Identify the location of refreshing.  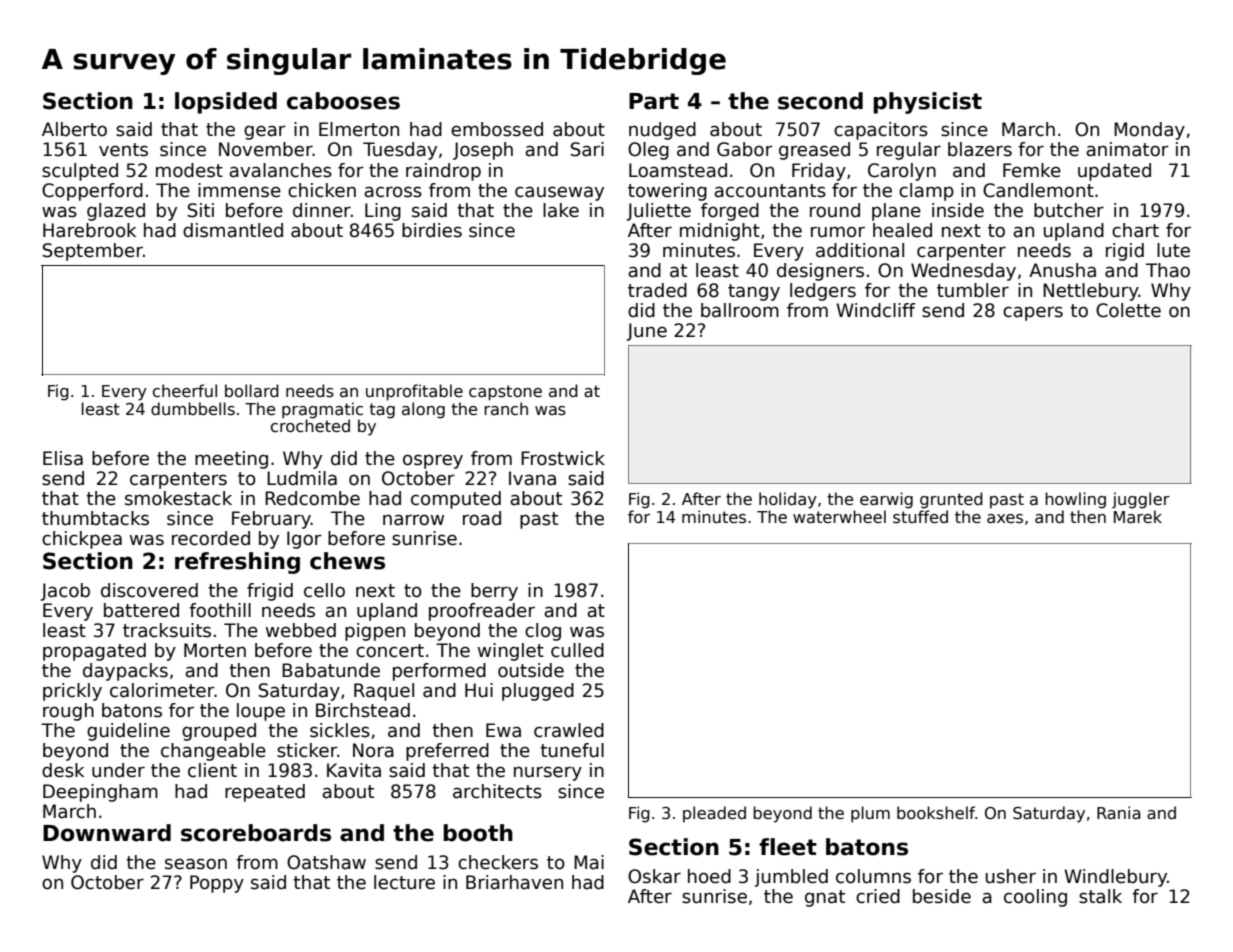
(237, 563).
